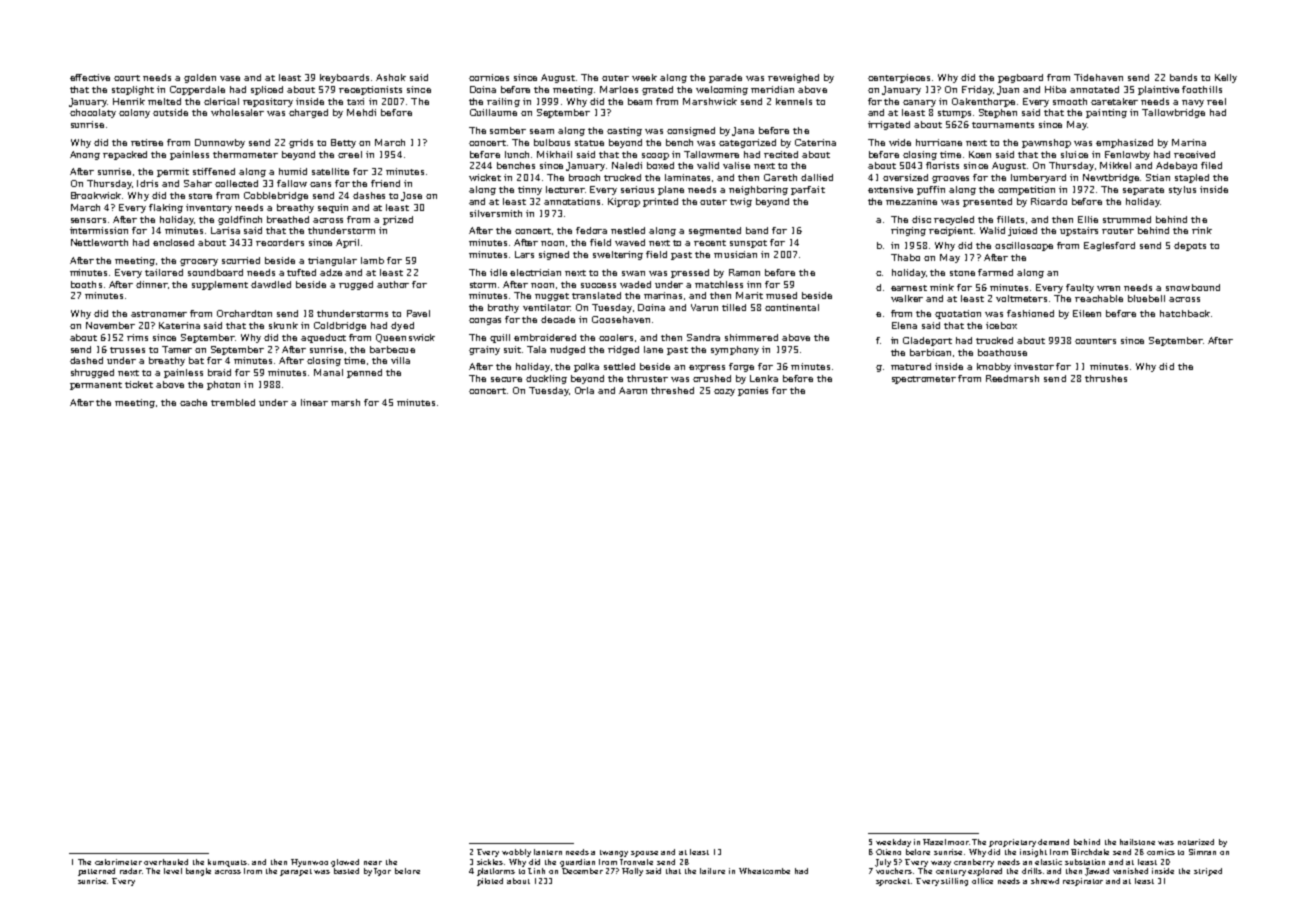 This image has height=924, width=1308. What do you see at coordinates (753, 391) in the image?
I see `ponies` at bounding box center [753, 391].
